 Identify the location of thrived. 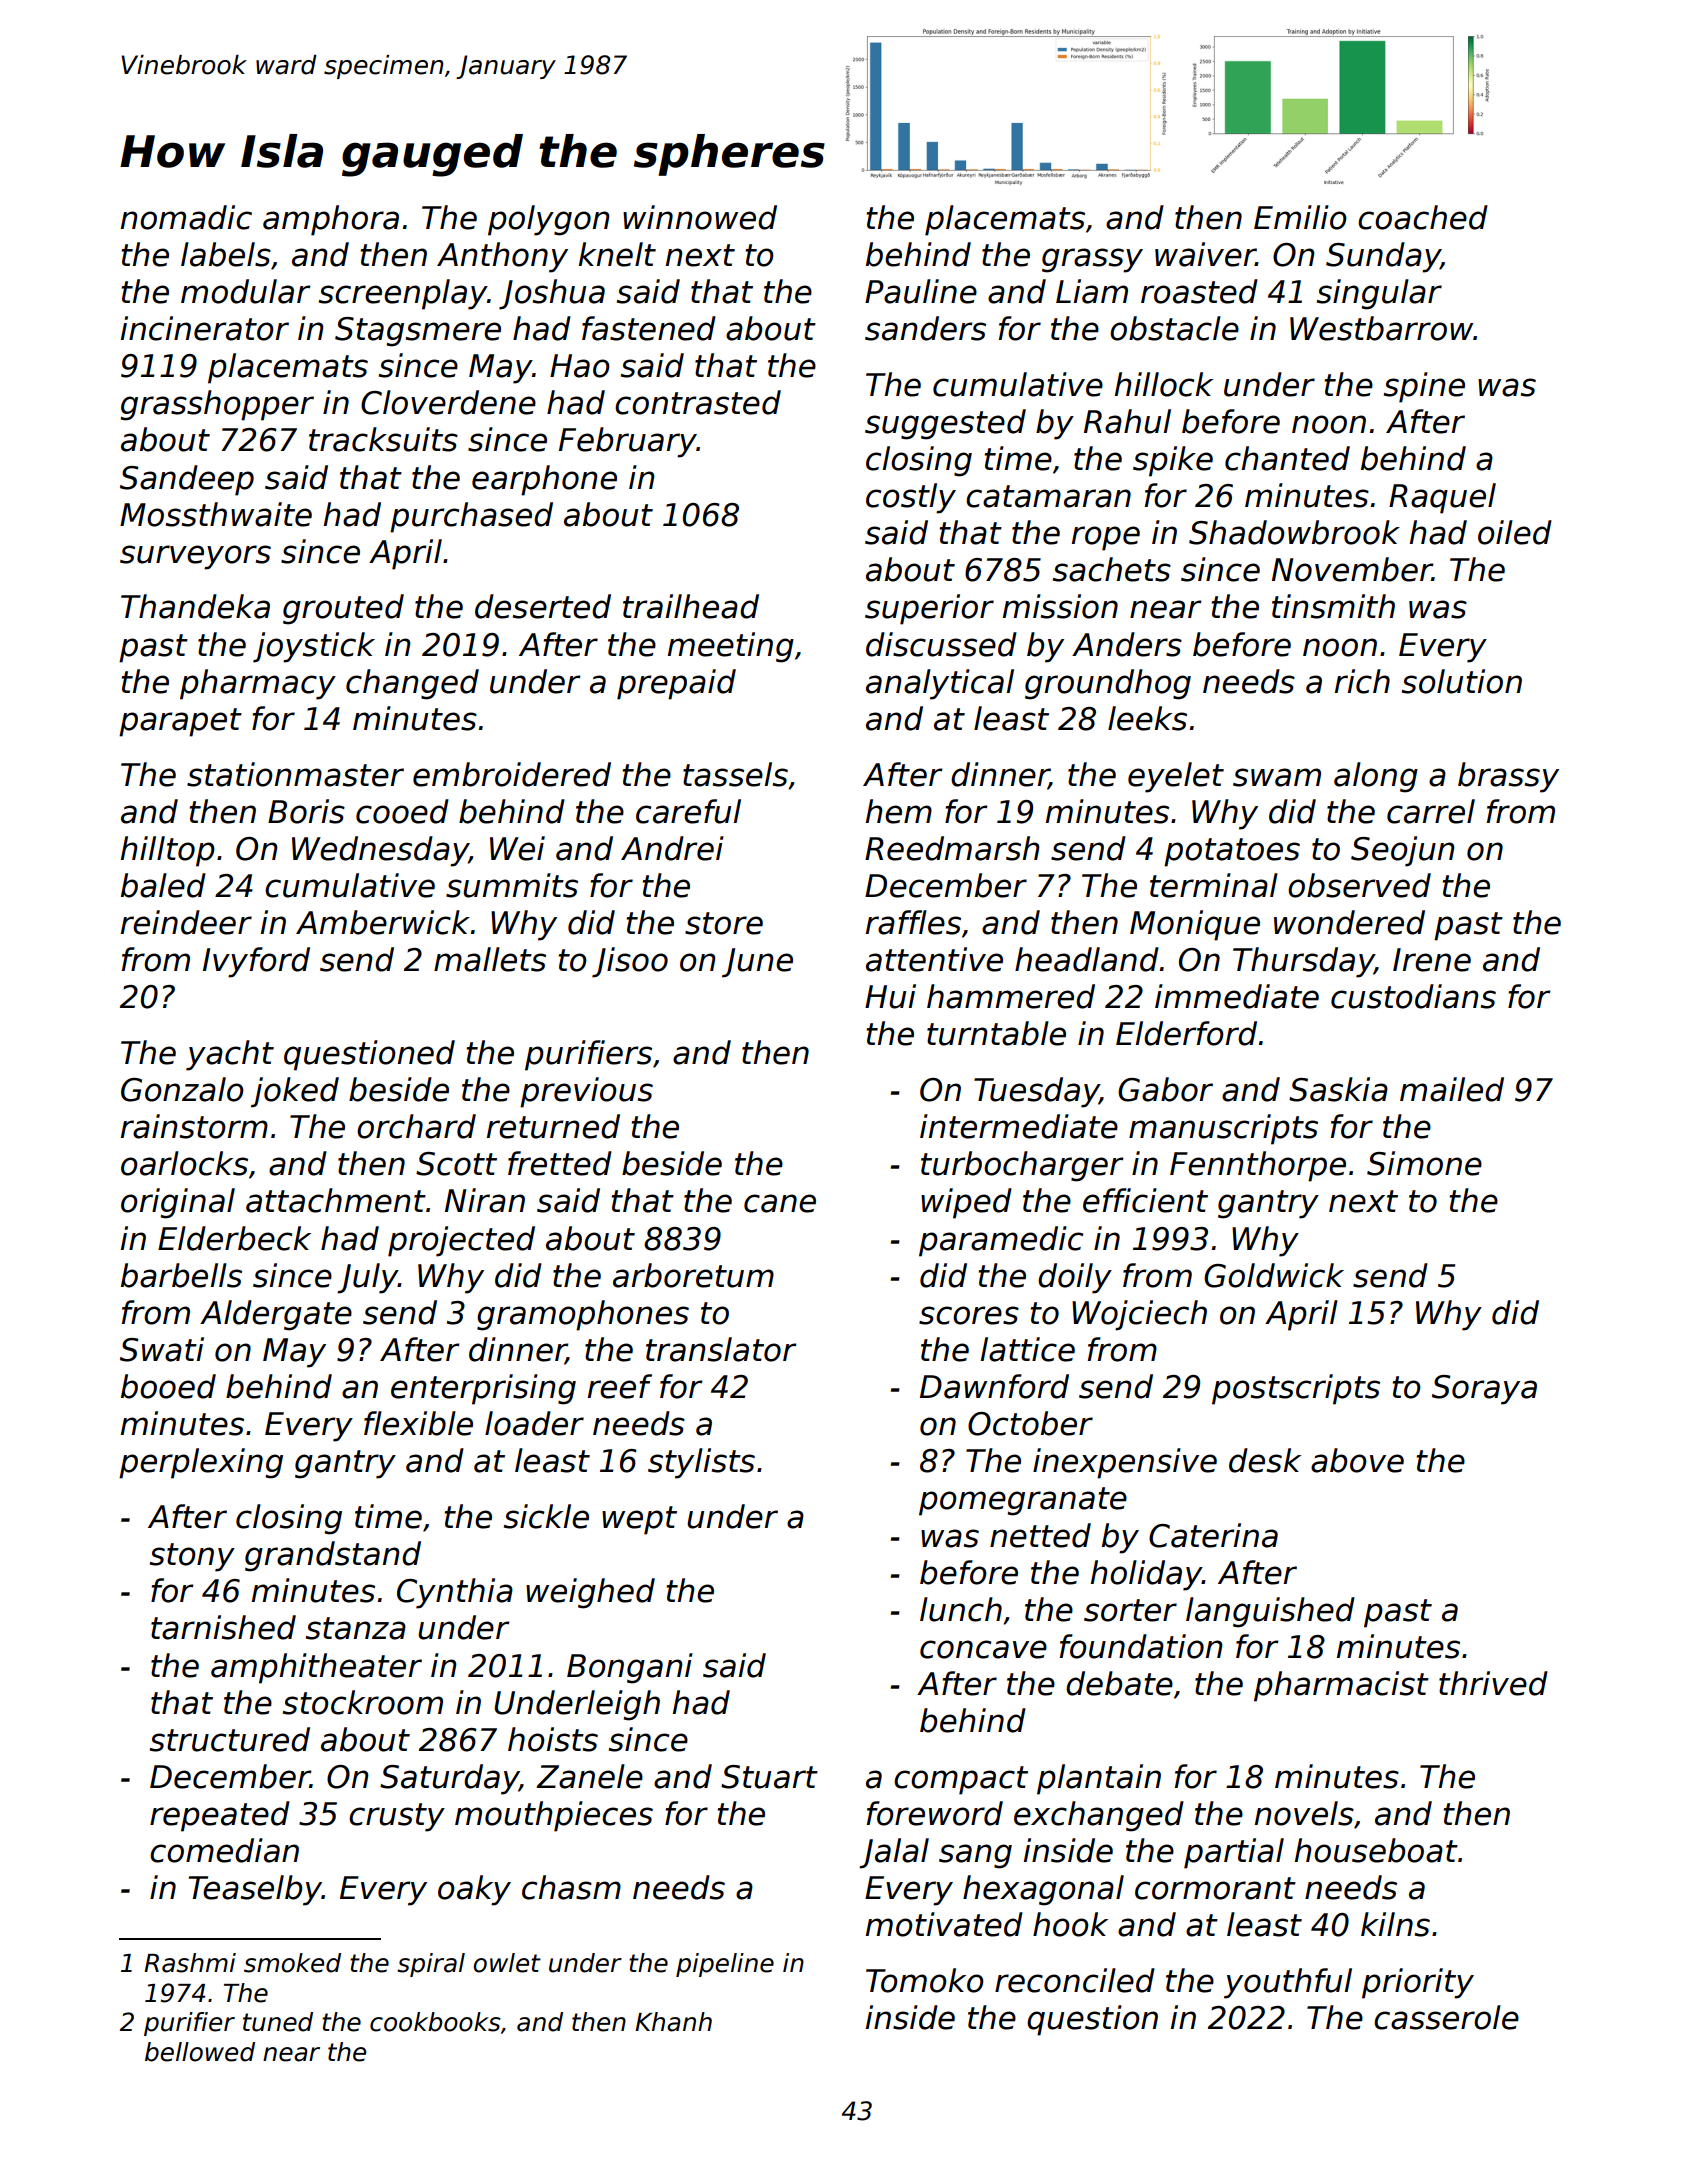
(1493, 1683).
